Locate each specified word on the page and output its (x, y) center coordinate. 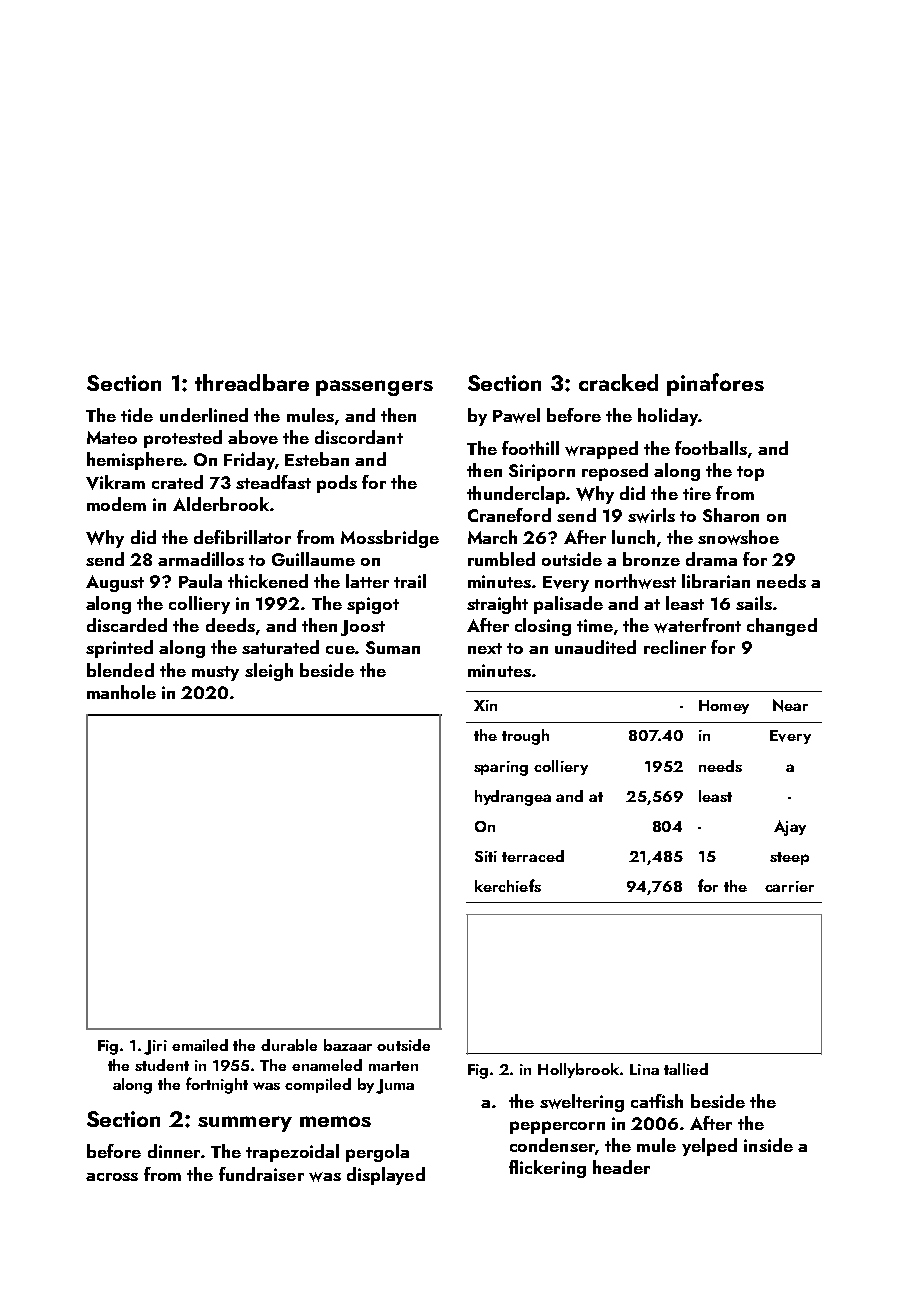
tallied (686, 1069)
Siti (486, 856)
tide (137, 415)
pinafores (715, 384)
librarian (716, 581)
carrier (789, 886)
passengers (374, 388)
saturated (280, 647)
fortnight (217, 1085)
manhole (121, 692)
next (485, 648)
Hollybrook (578, 1070)
